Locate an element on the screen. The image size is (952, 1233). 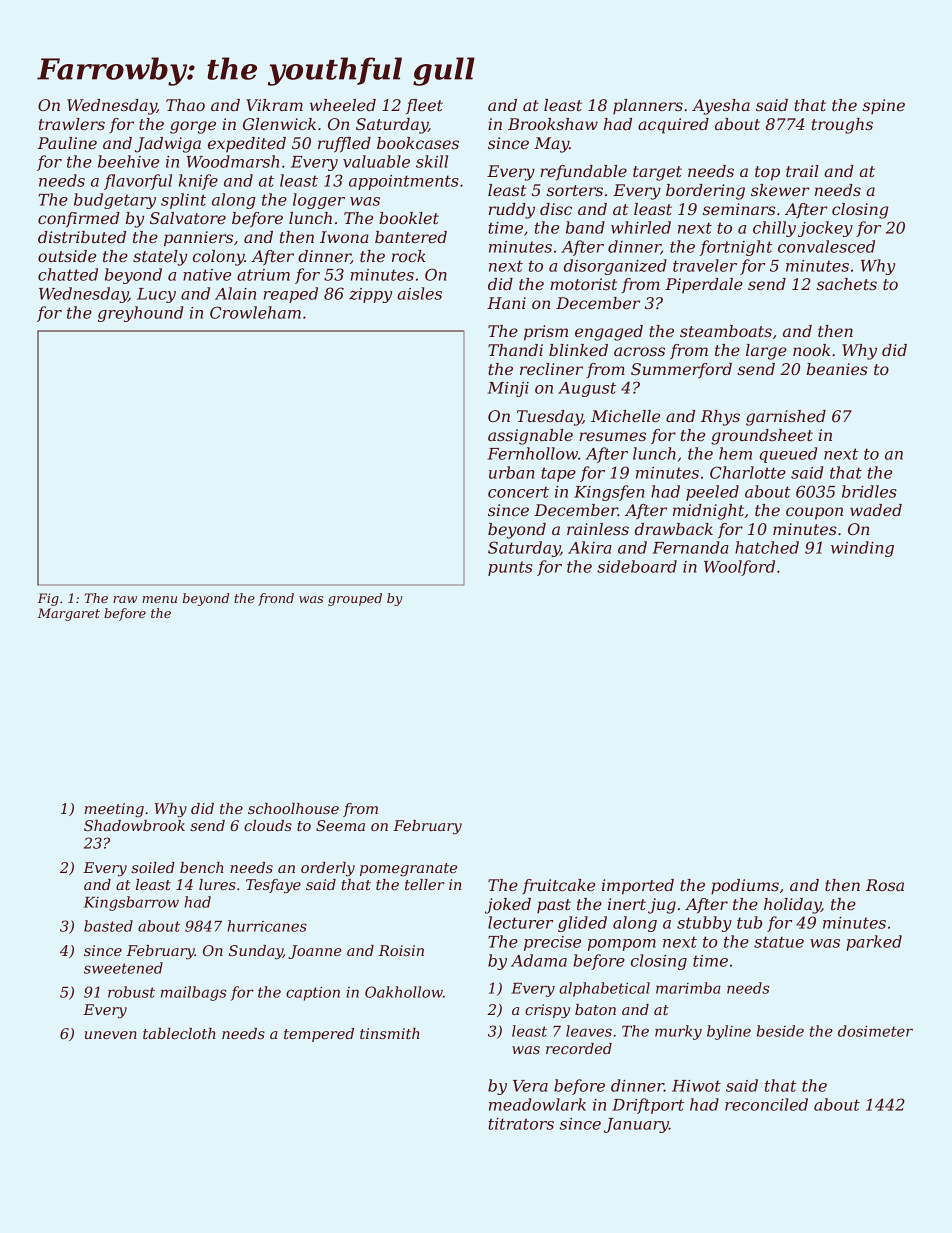
frond is located at coordinates (276, 599).
